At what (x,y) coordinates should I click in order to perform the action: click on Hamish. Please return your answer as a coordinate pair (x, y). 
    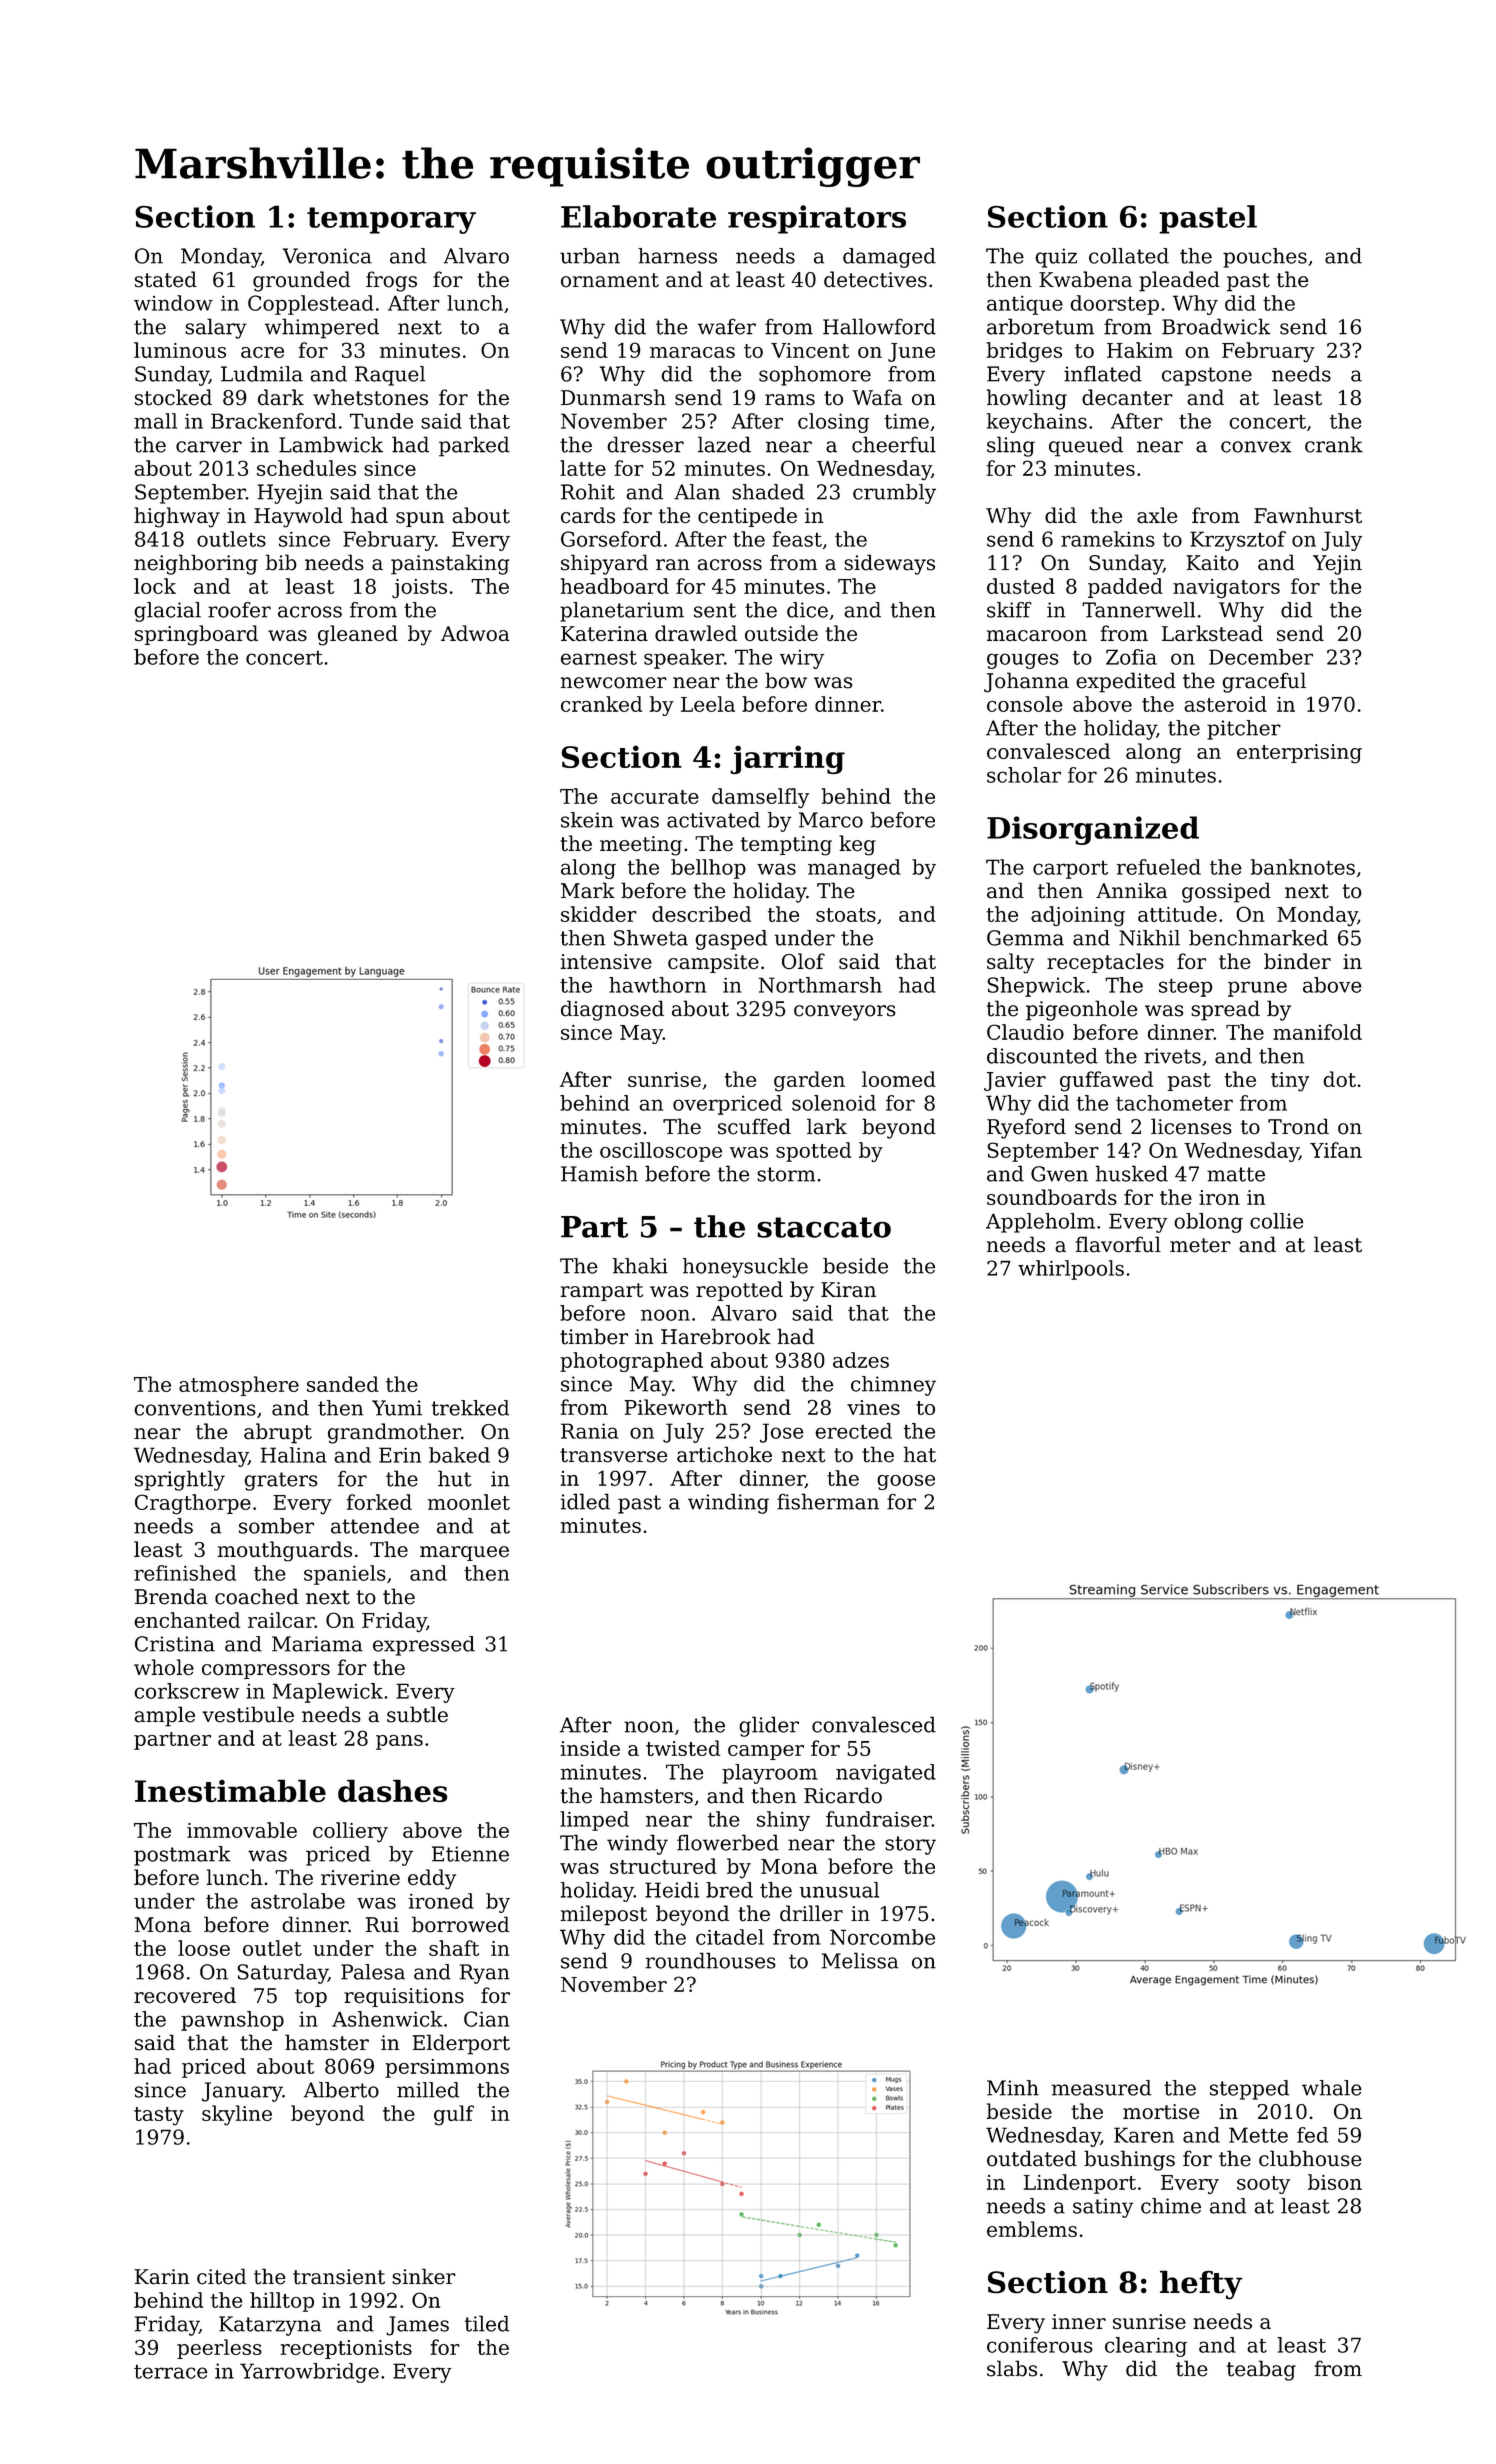
    Looking at the image, I should click on (599, 1173).
